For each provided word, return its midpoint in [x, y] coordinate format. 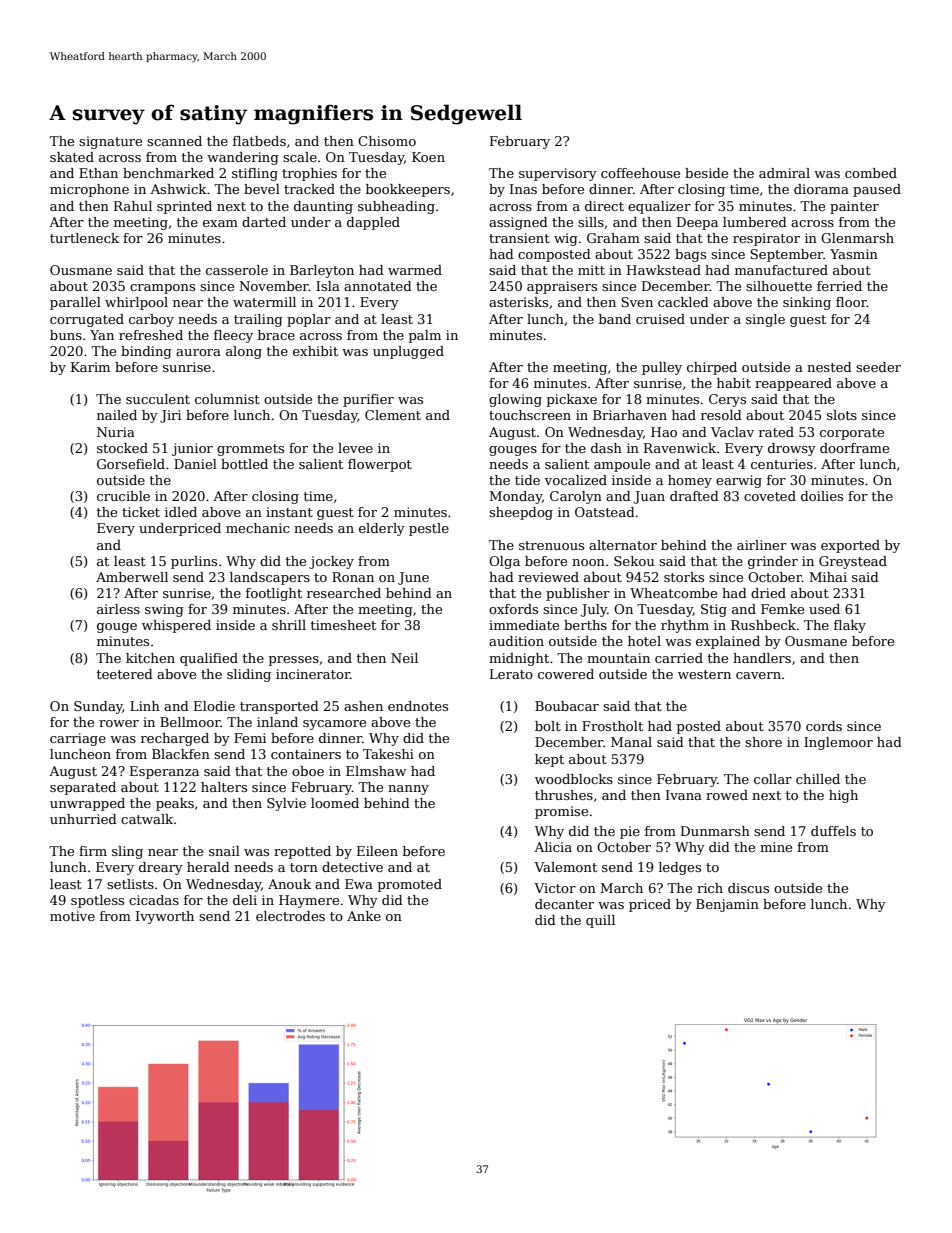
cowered [566, 674]
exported [850, 546]
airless [118, 609]
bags [690, 255]
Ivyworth [165, 917]
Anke [364, 916]
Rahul [133, 206]
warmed [415, 270]
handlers [762, 658]
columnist [227, 399]
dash [606, 448]
